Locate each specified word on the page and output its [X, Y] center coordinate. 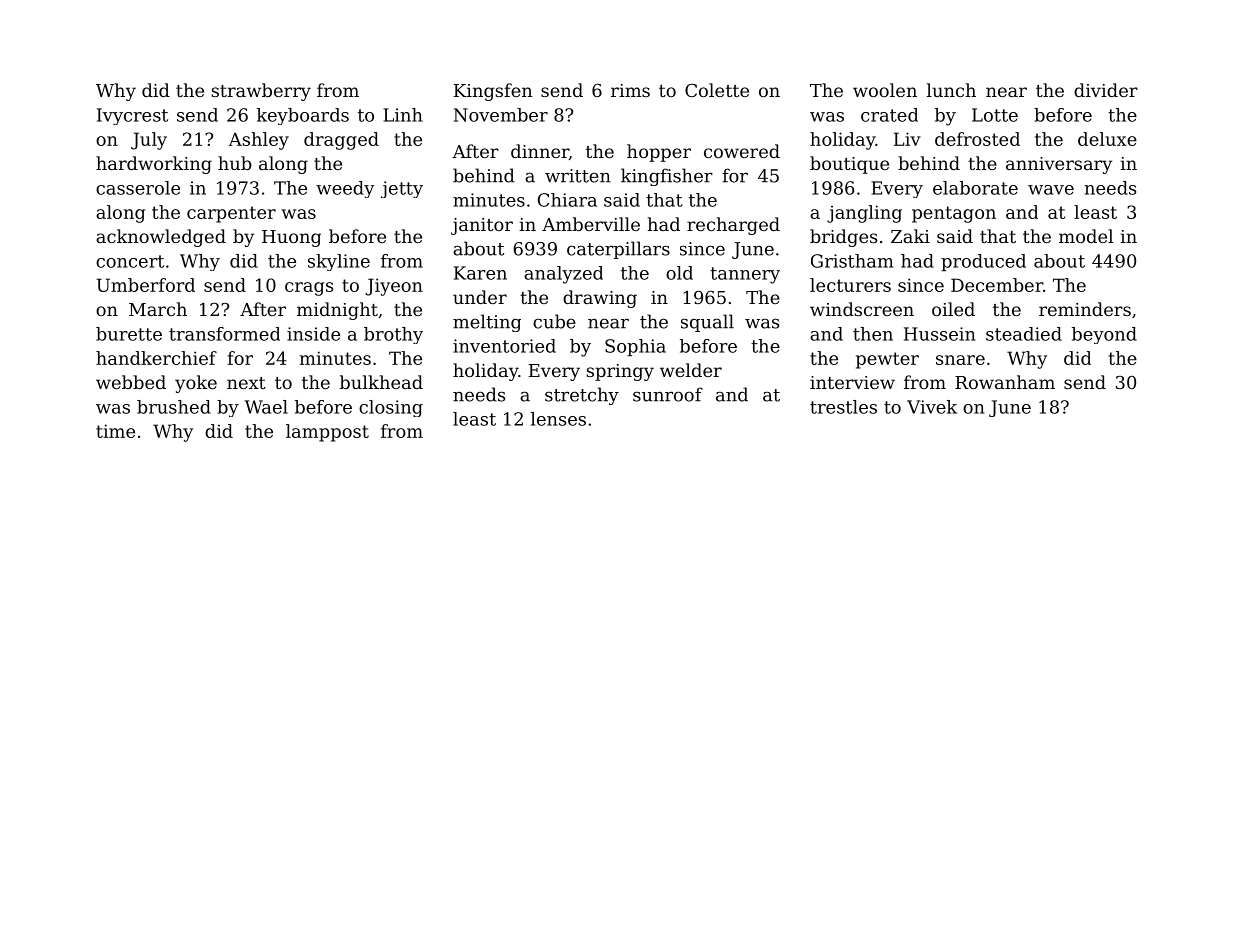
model [1086, 236]
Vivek [932, 407]
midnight [337, 311]
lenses [558, 419]
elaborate [975, 188]
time [115, 431]
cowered [742, 151]
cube [554, 321]
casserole [138, 188]
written [578, 176]
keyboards [303, 116]
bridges [843, 238]
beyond [1104, 335]
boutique [849, 165]
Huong [291, 238]
